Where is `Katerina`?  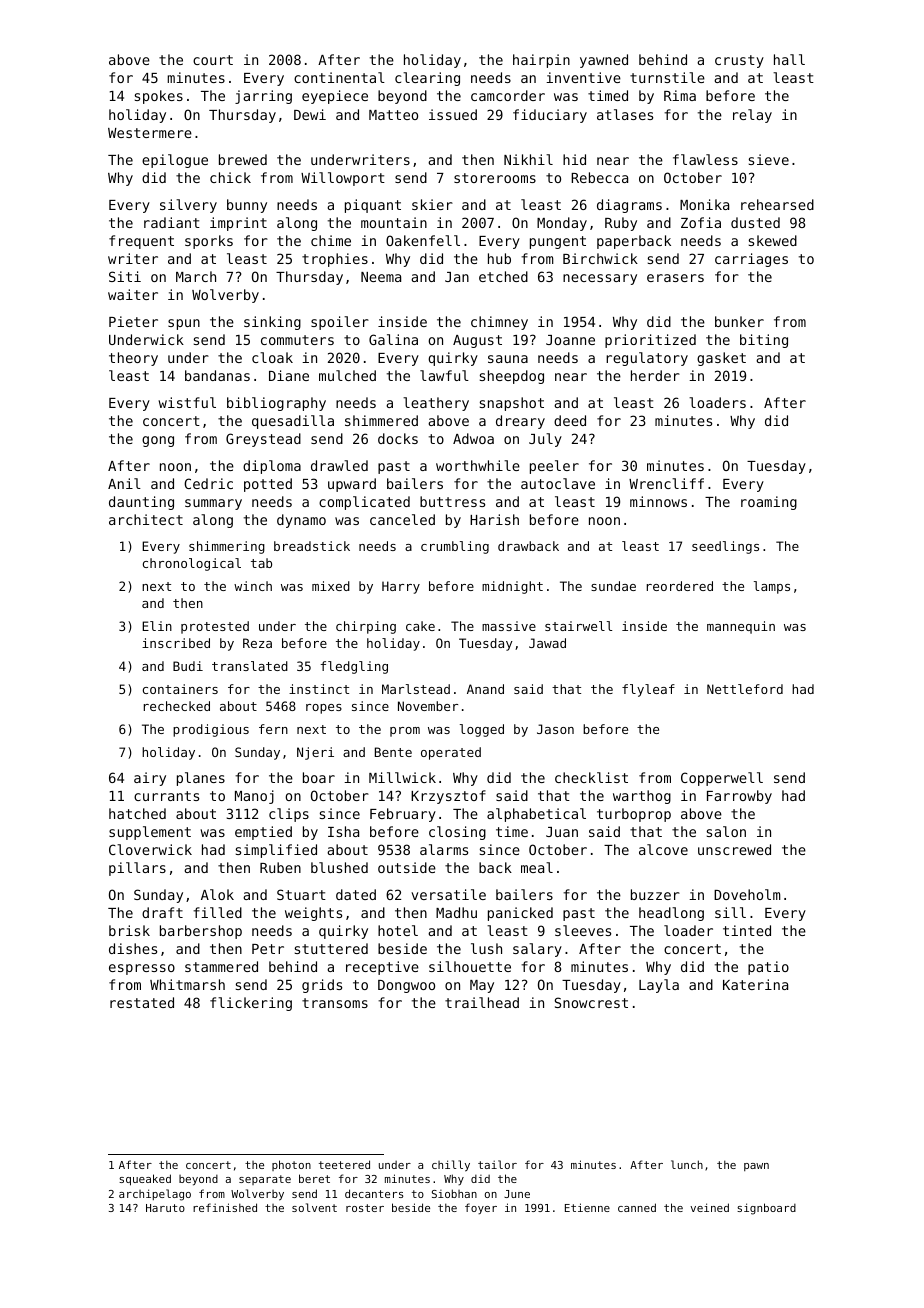 Katerina is located at coordinates (755, 984).
